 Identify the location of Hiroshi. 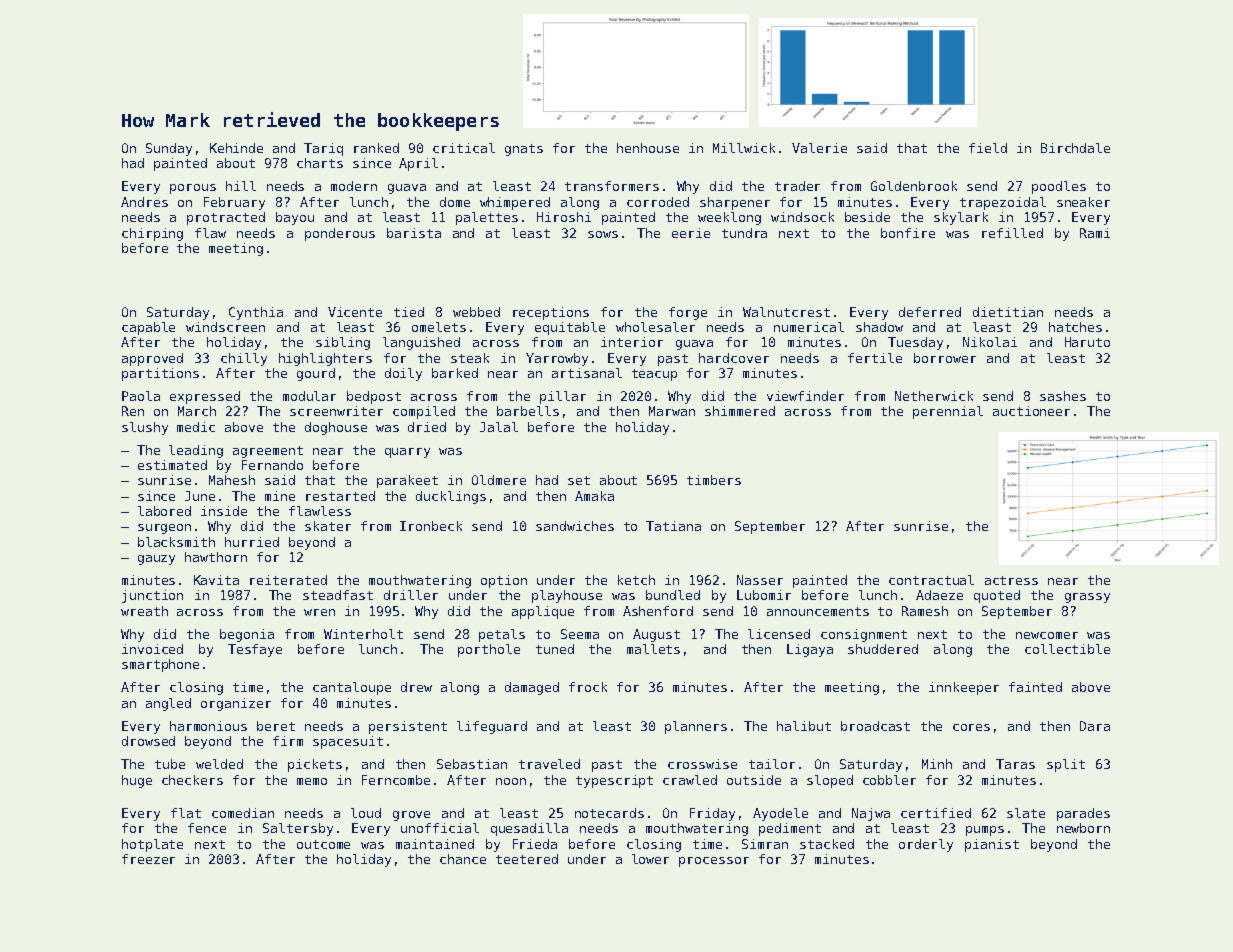
(564, 217).
